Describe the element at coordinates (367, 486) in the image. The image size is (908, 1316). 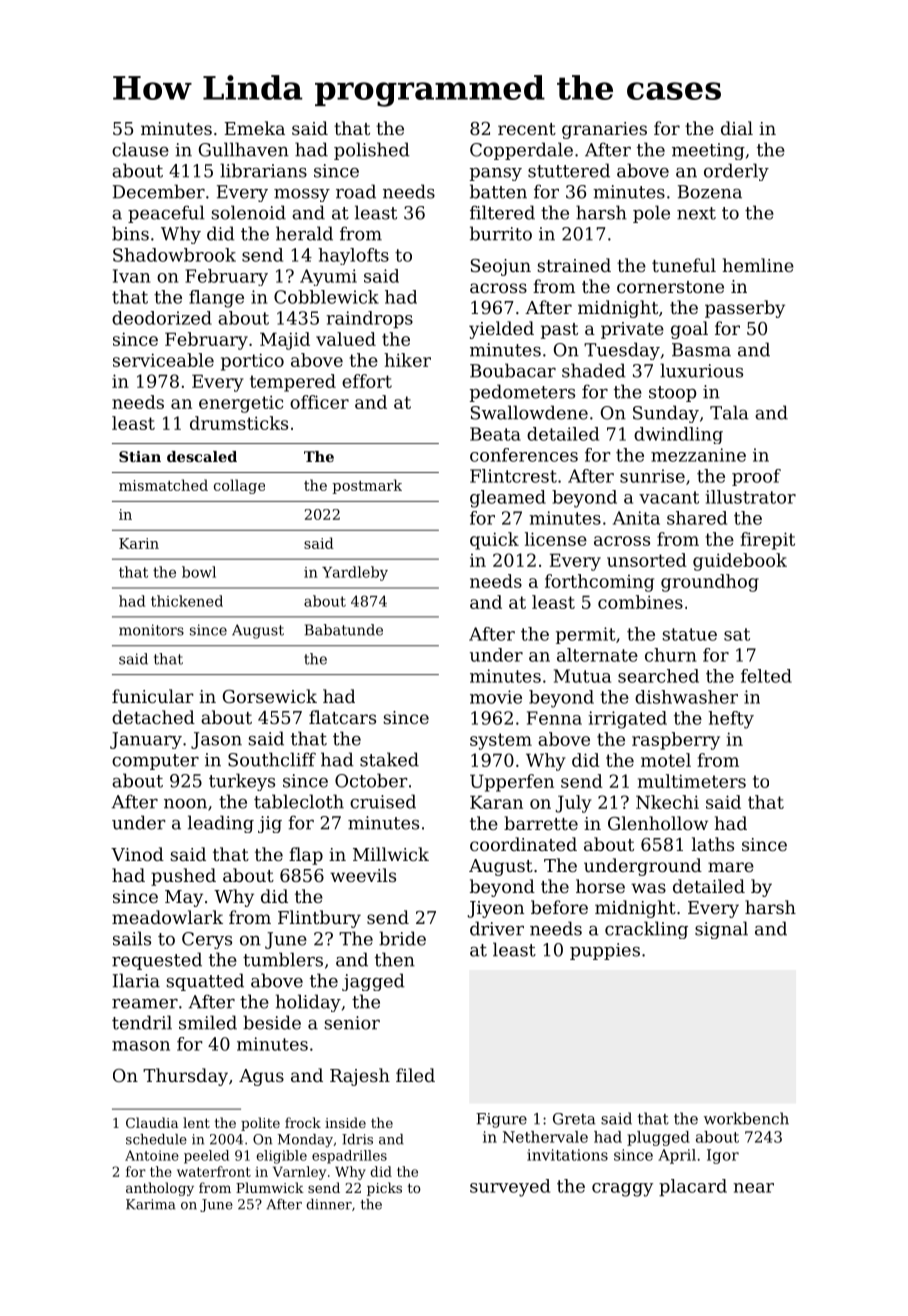
I see `postmark` at that location.
